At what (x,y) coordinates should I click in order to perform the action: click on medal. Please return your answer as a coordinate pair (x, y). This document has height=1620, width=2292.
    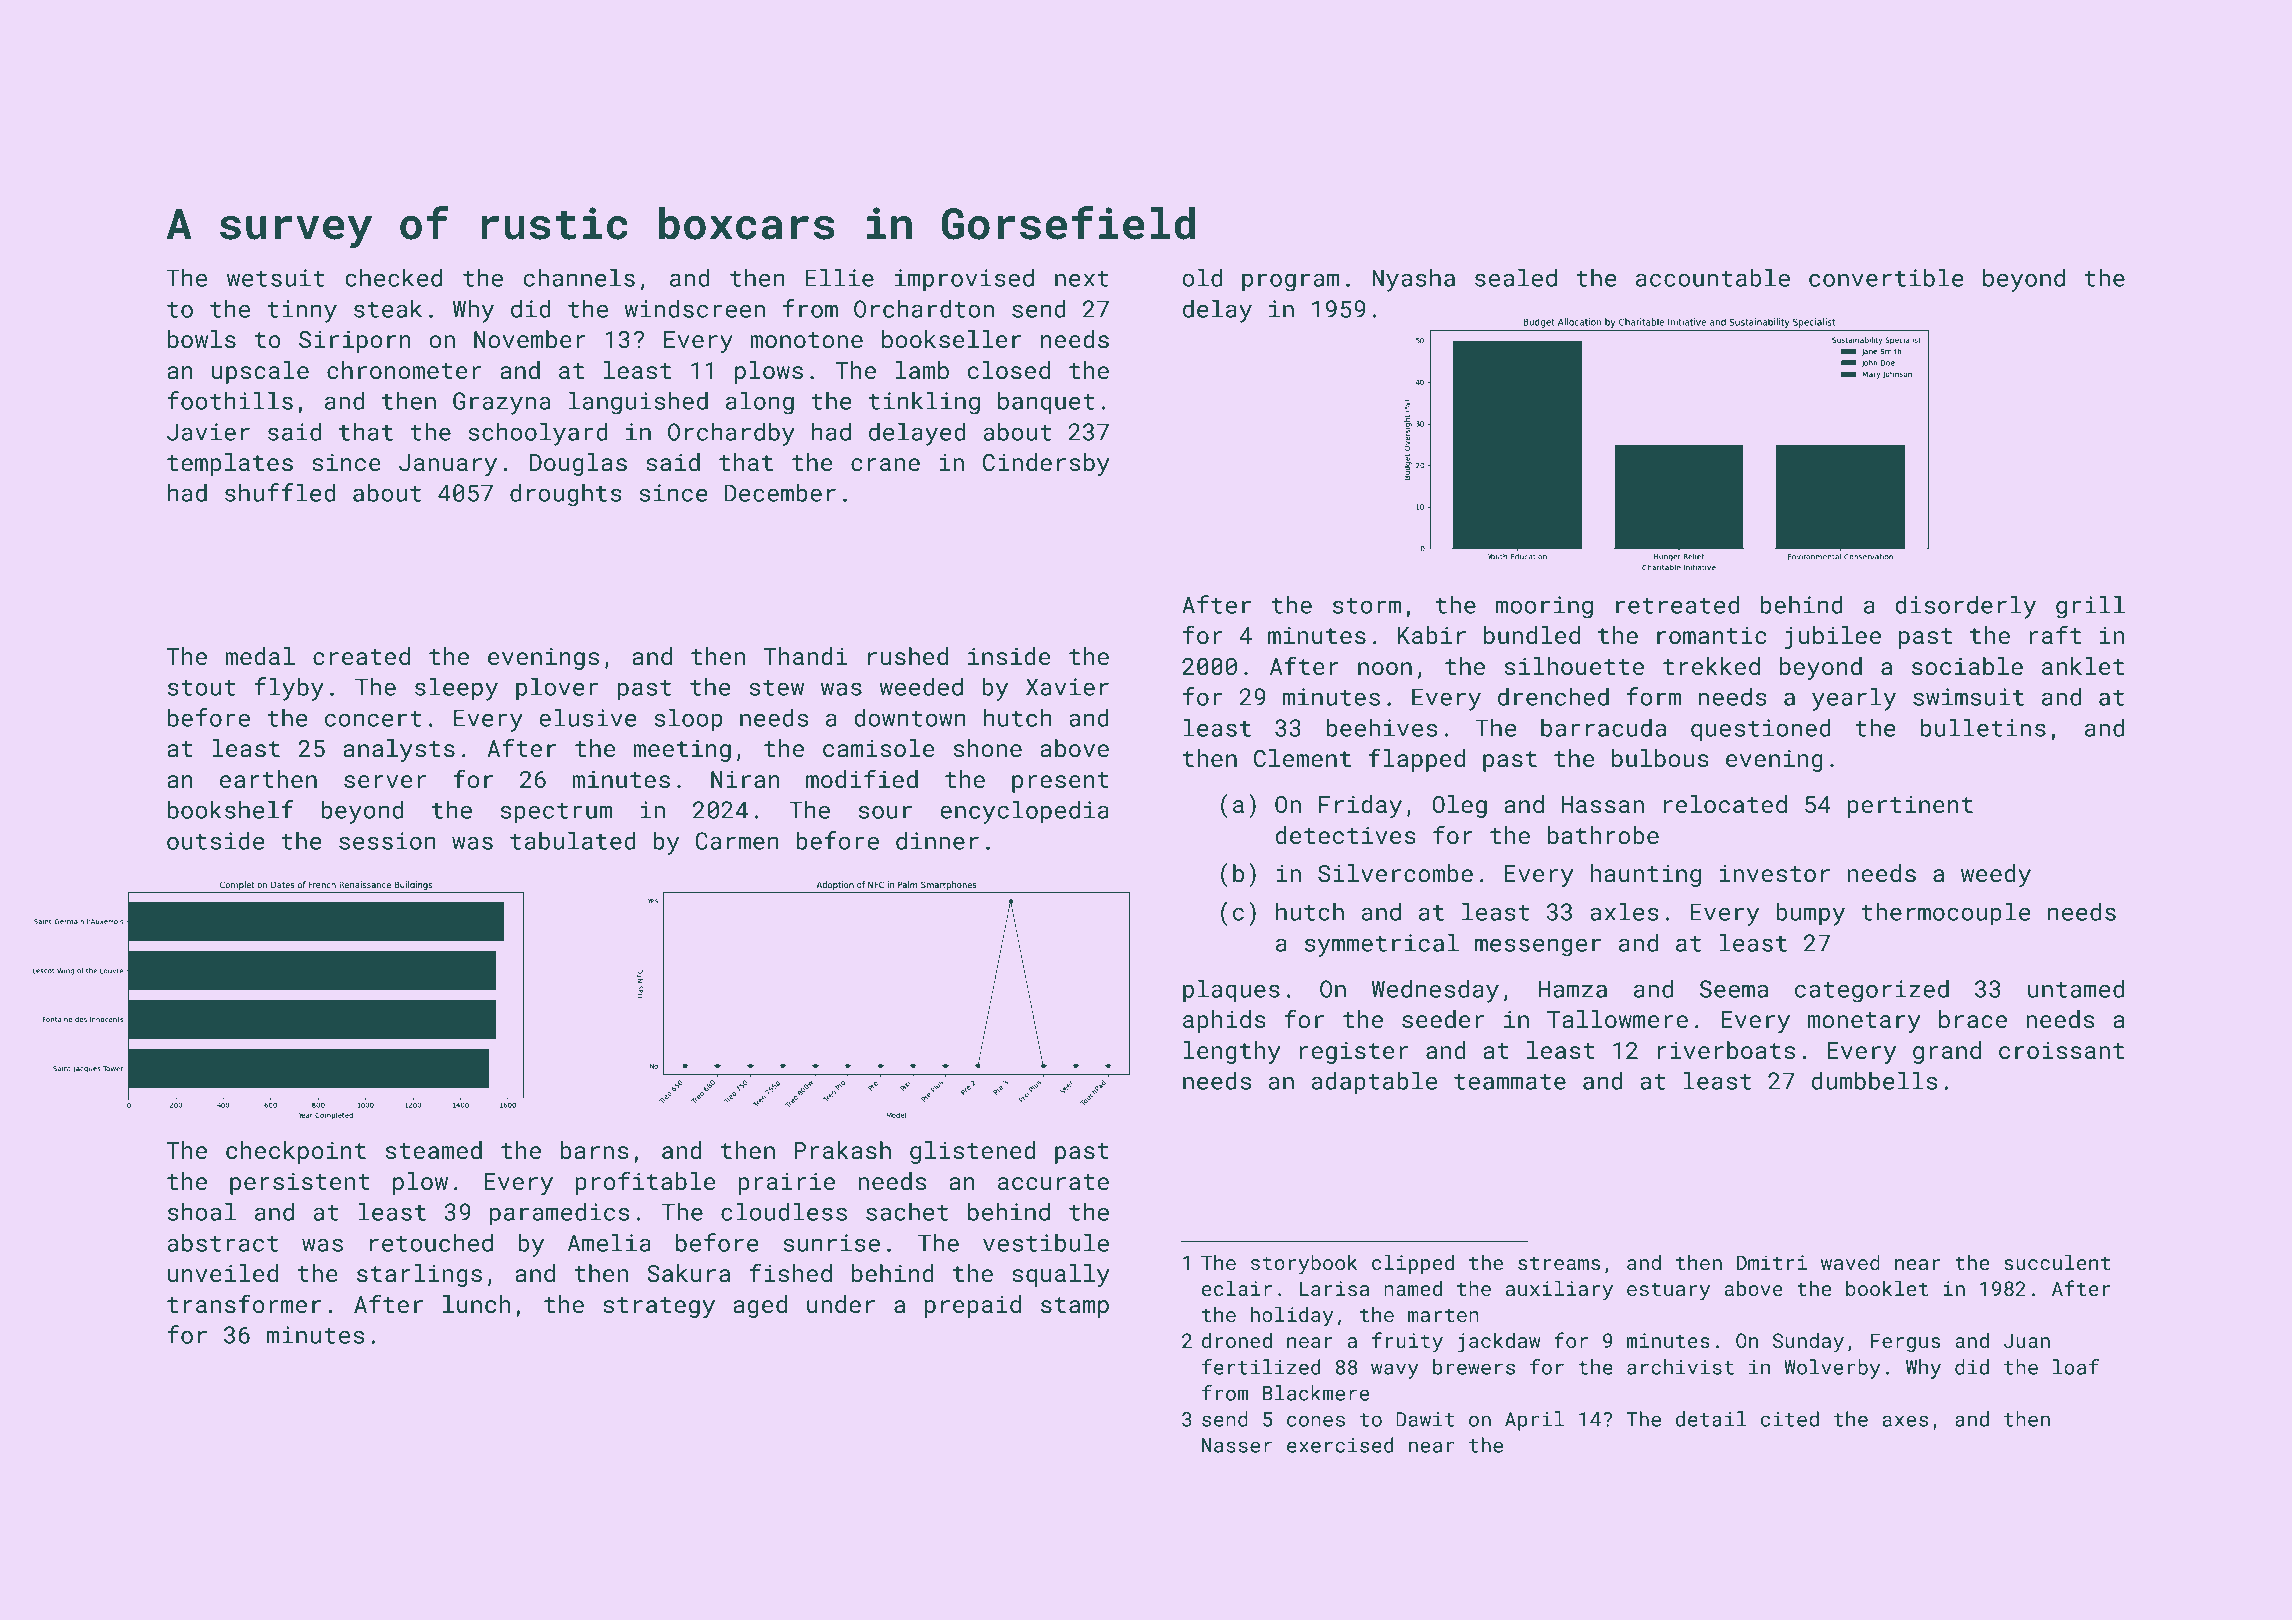
    Looking at the image, I should click on (260, 656).
